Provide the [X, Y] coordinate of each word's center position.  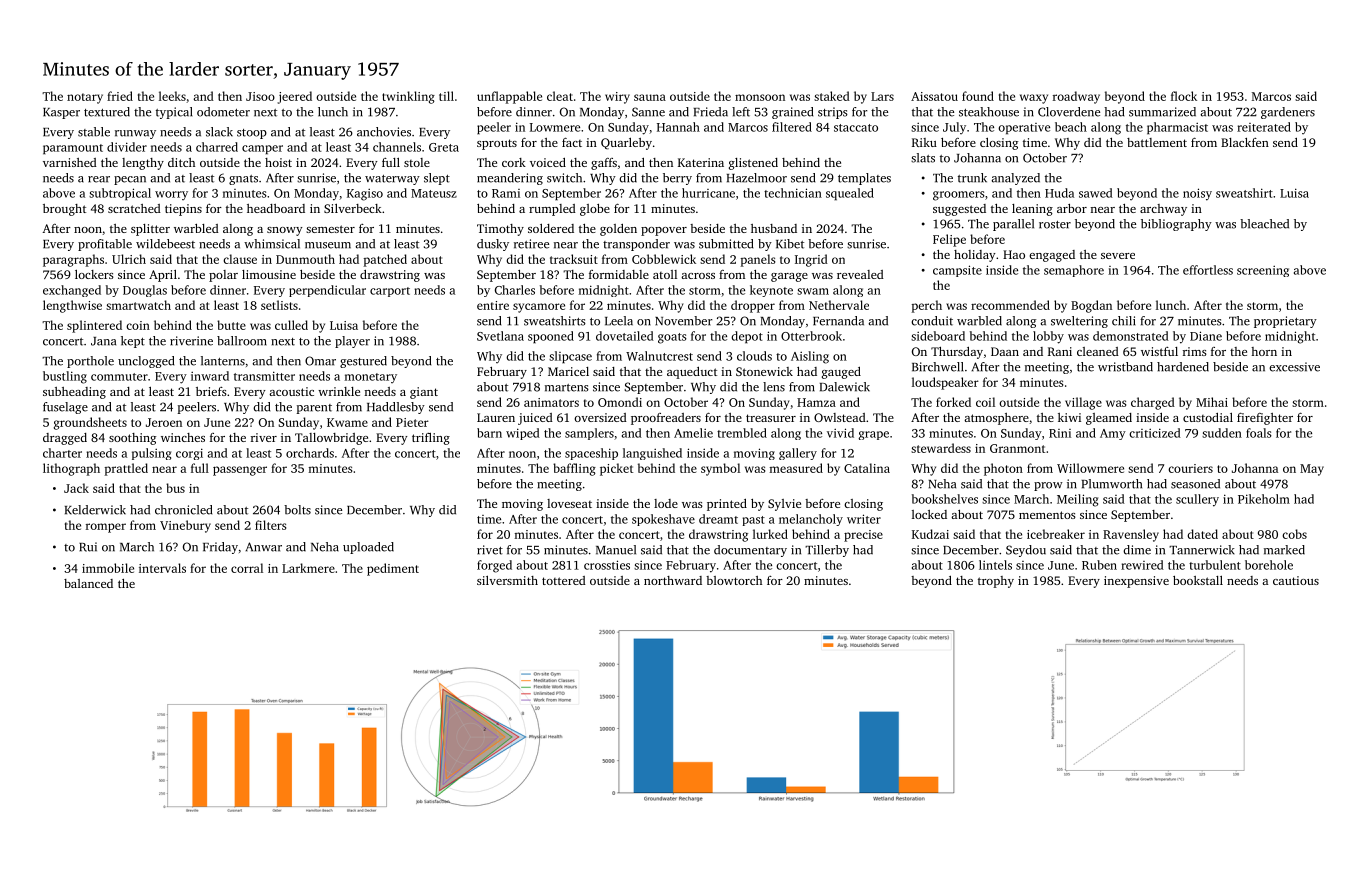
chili [1124, 321]
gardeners [1288, 113]
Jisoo [260, 96]
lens [774, 387]
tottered [564, 580]
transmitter [264, 376]
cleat [560, 96]
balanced [88, 583]
